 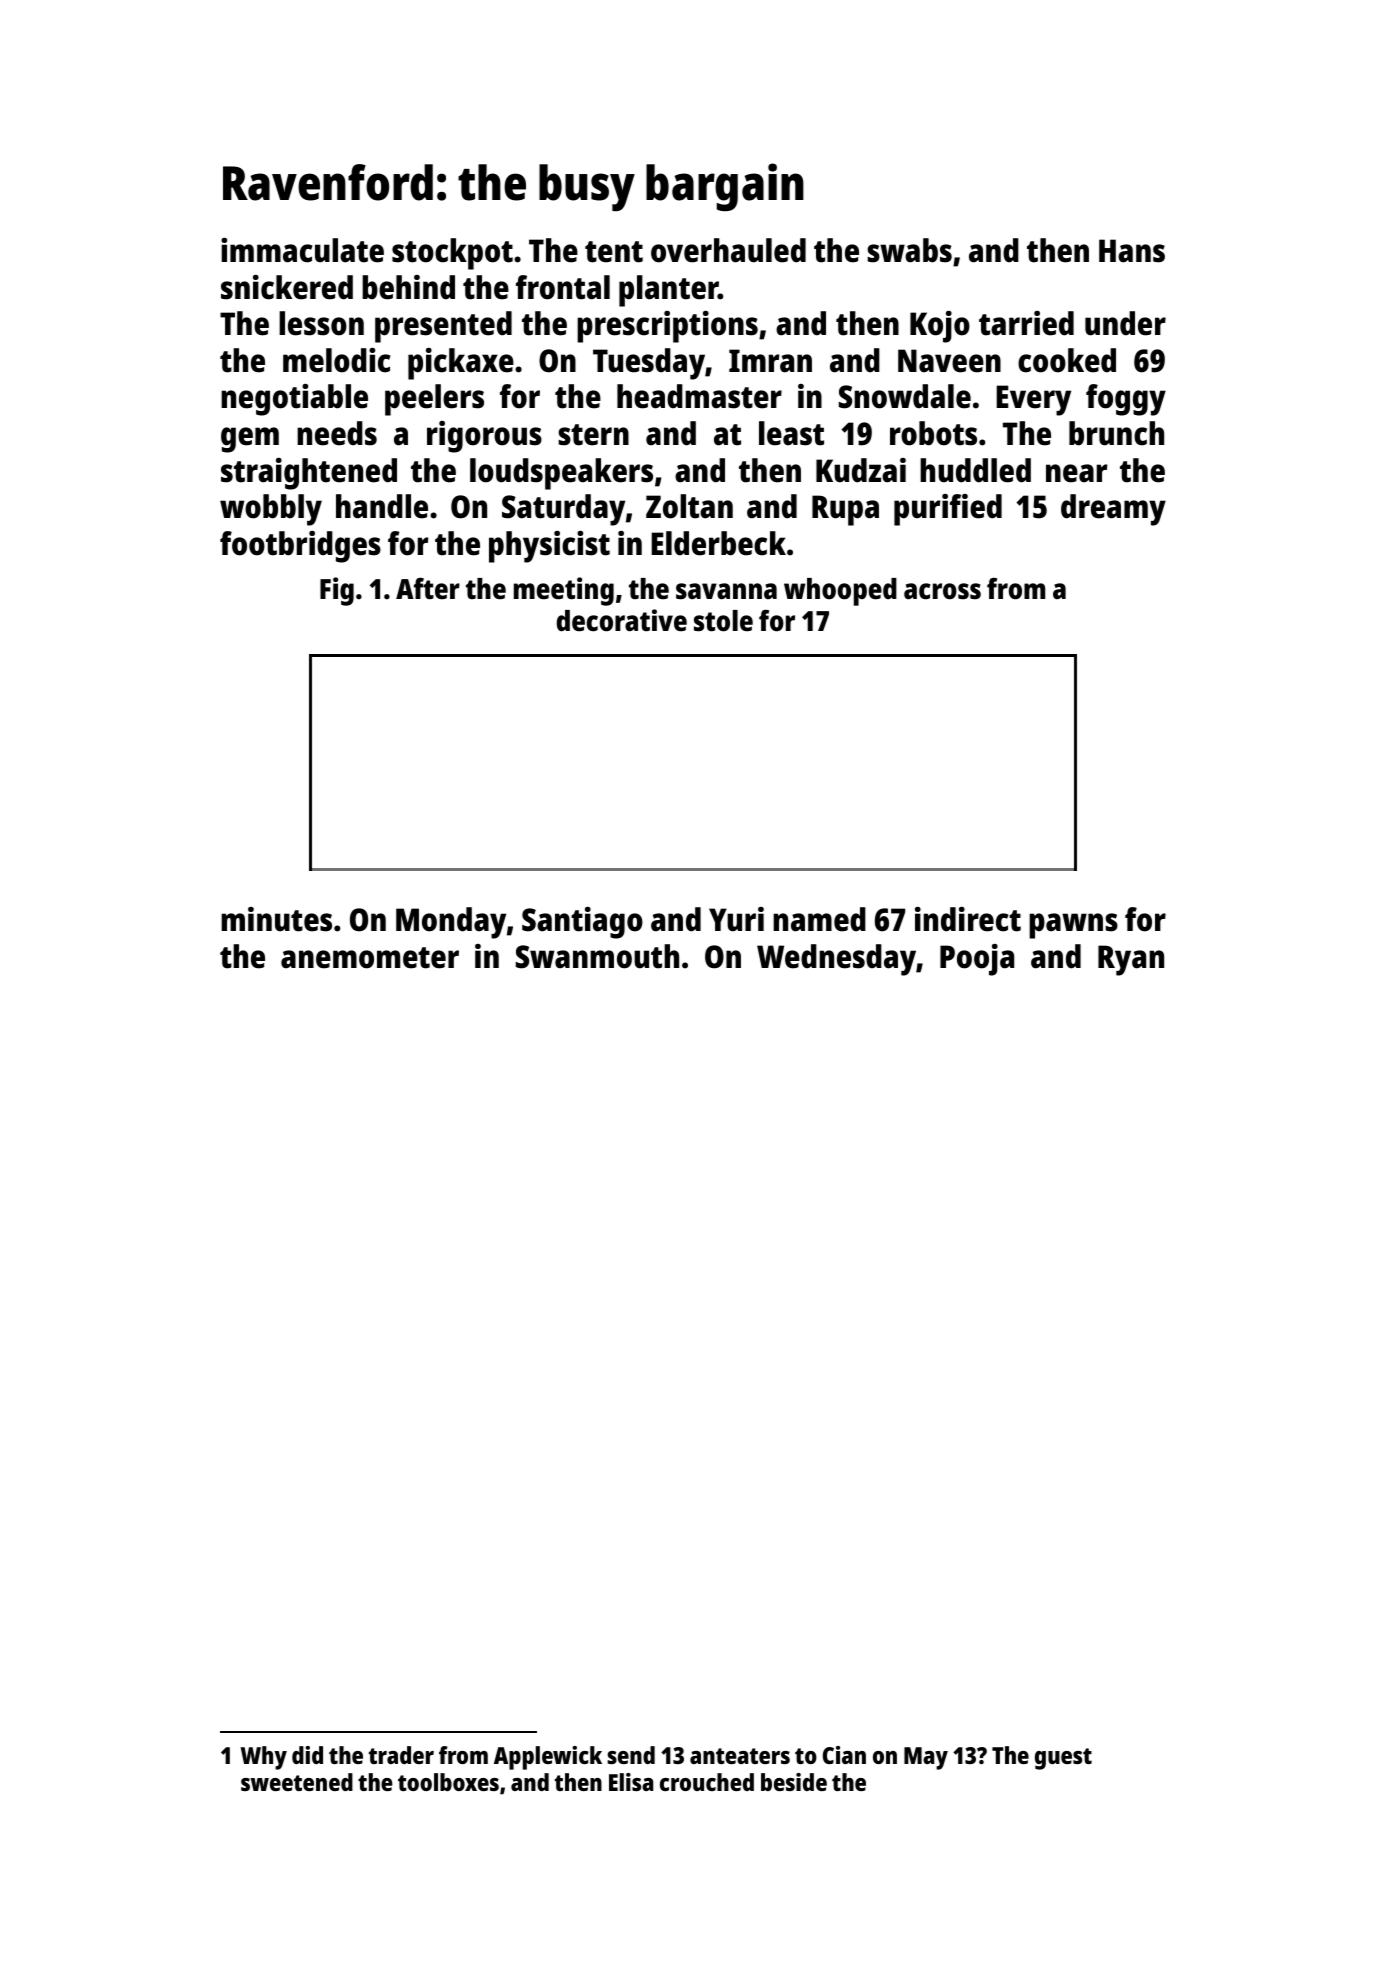 I want to click on crouched, so click(x=707, y=1782).
